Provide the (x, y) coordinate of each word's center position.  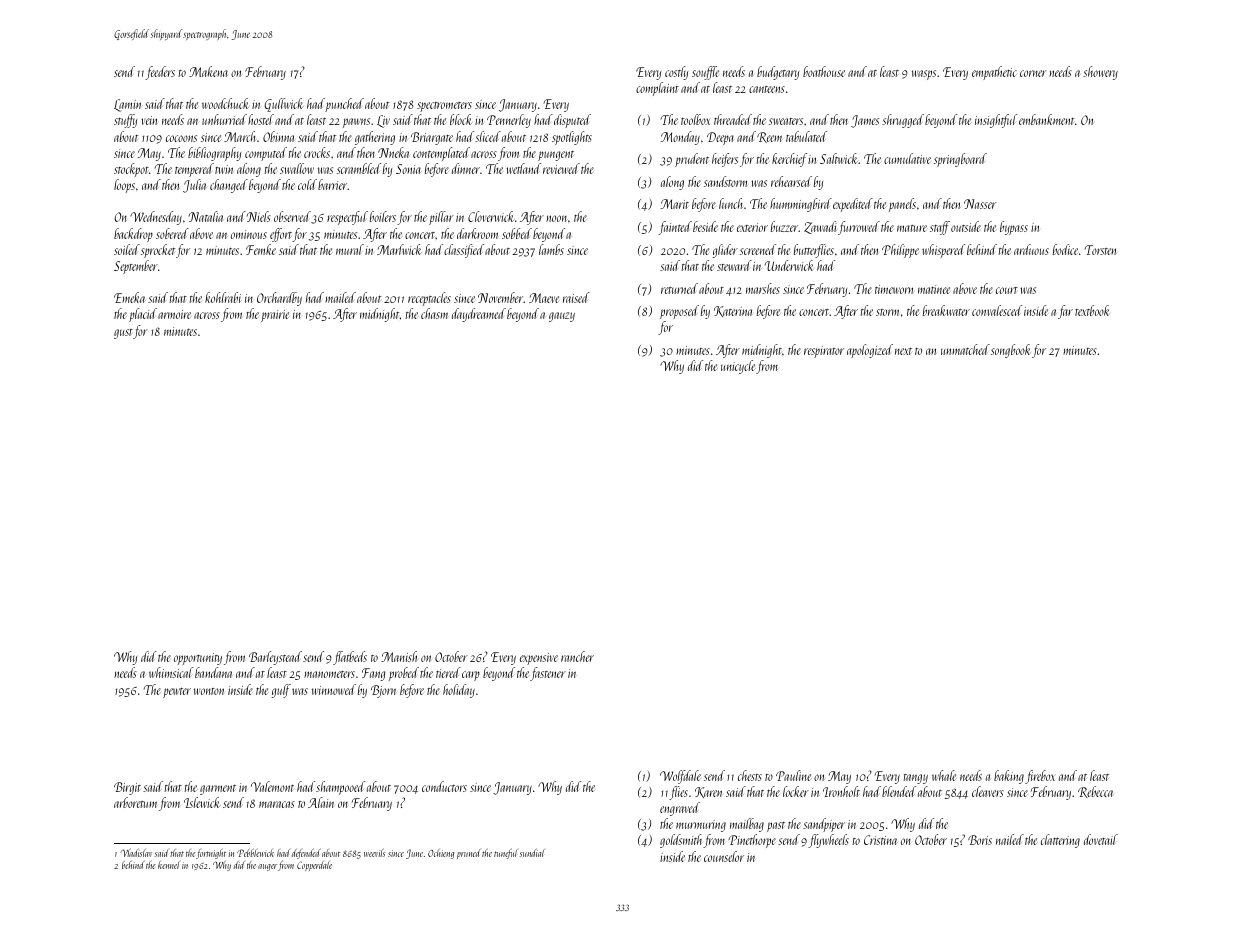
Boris (980, 840)
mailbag (747, 825)
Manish (399, 656)
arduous (1031, 249)
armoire (174, 314)
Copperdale (314, 866)
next (903, 351)
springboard (960, 160)
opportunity (198, 659)
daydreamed (479, 315)
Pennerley (509, 121)
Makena (208, 71)
